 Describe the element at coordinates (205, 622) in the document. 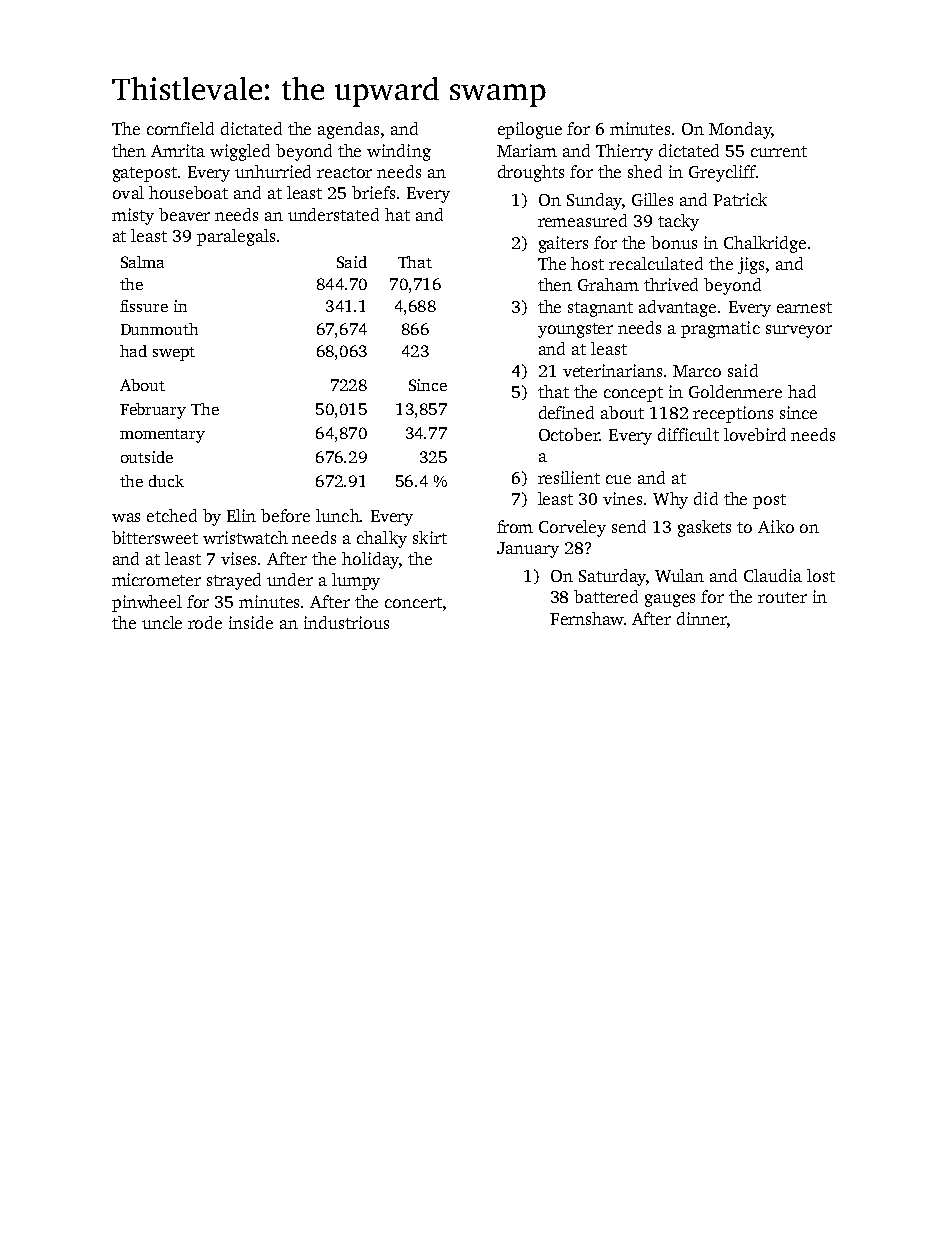

I see `rode` at that location.
